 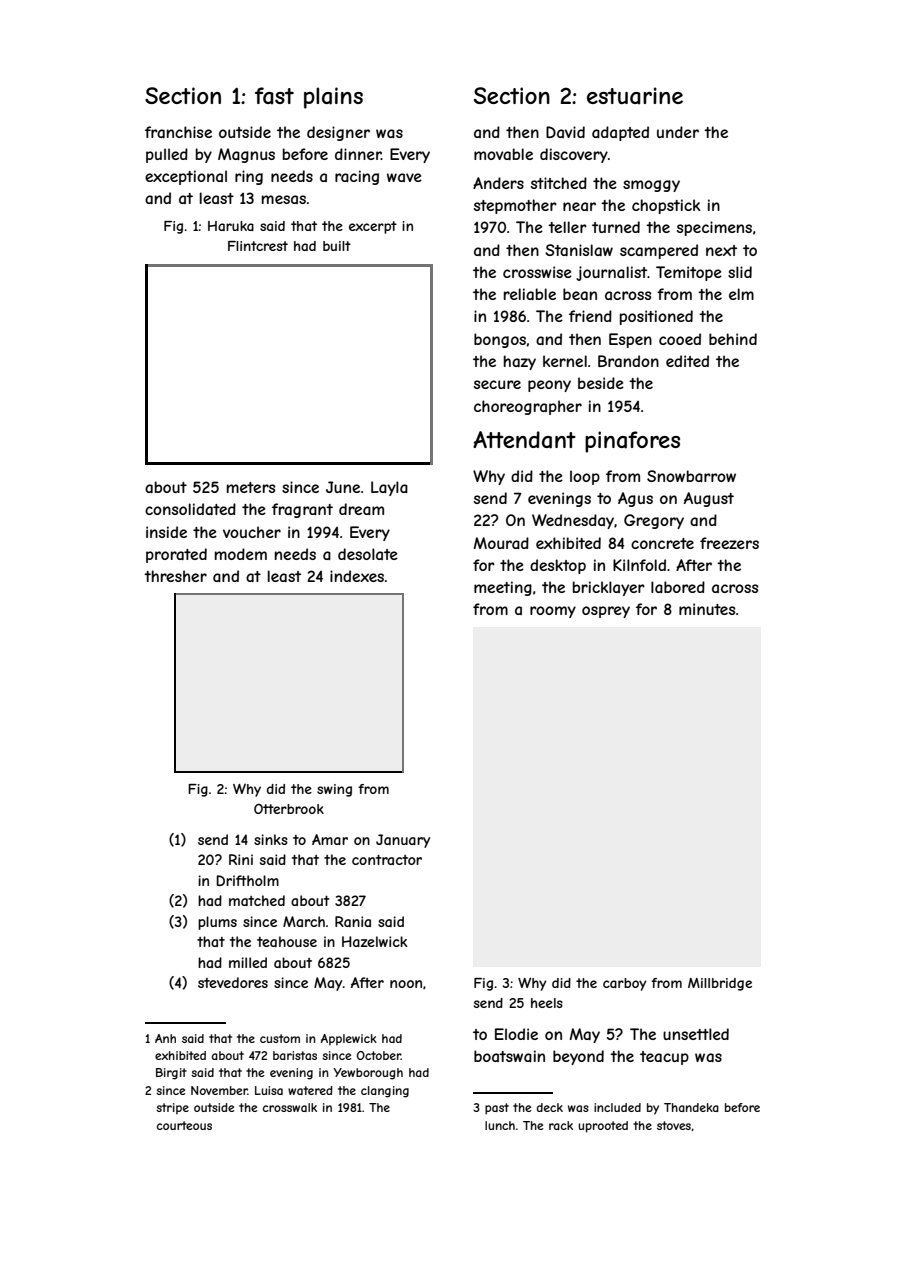 What do you see at coordinates (720, 984) in the image?
I see `Millbridge` at bounding box center [720, 984].
